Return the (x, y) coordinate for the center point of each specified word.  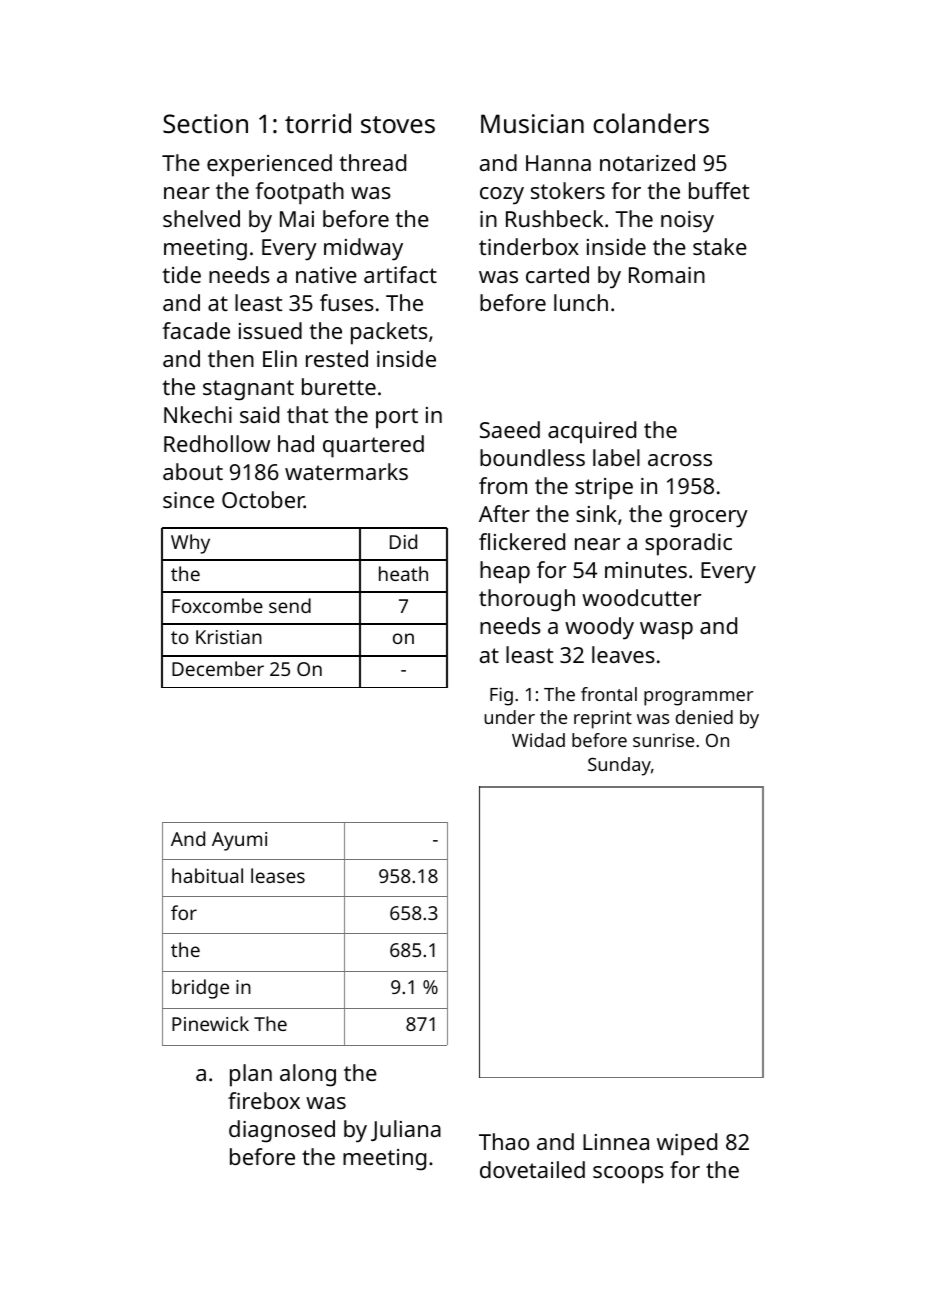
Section (205, 124)
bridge (200, 989)
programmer (698, 698)
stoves (398, 125)
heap (505, 572)
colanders (651, 123)
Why (190, 544)
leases (278, 875)
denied (704, 717)
